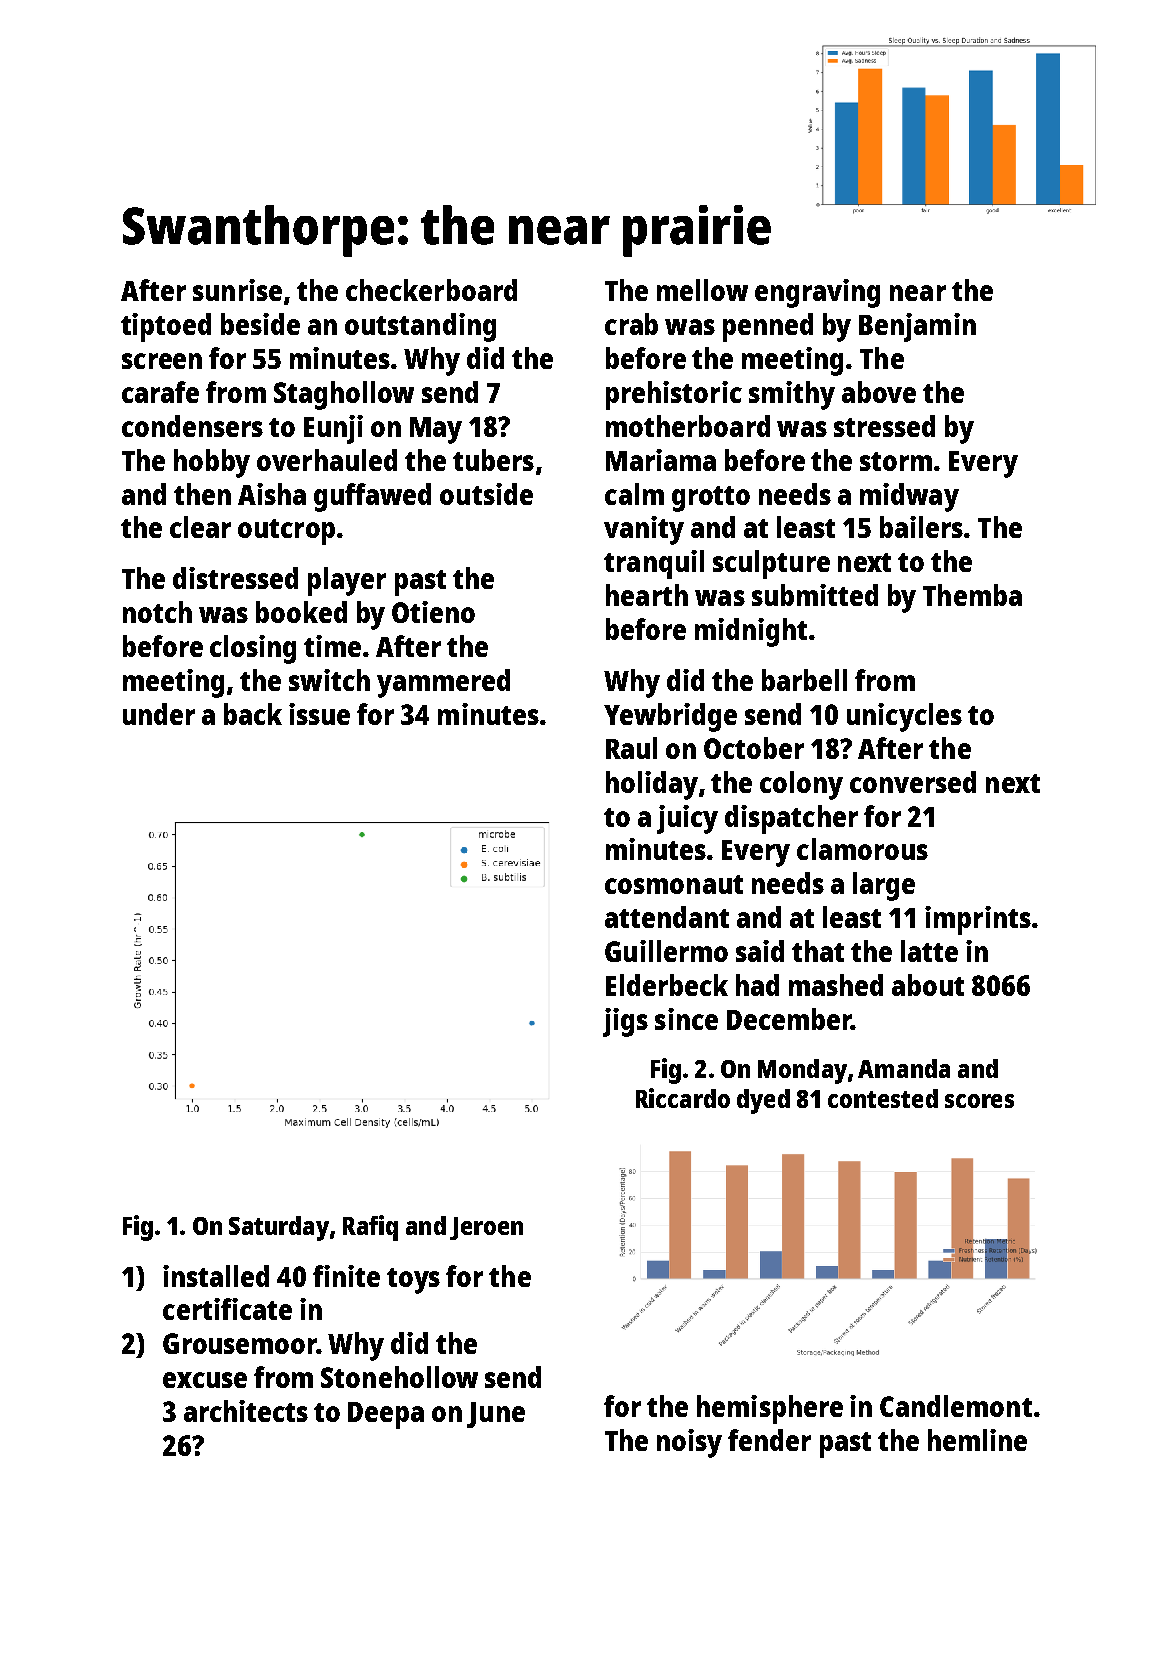  I want to click on cosmonaut, so click(674, 884).
